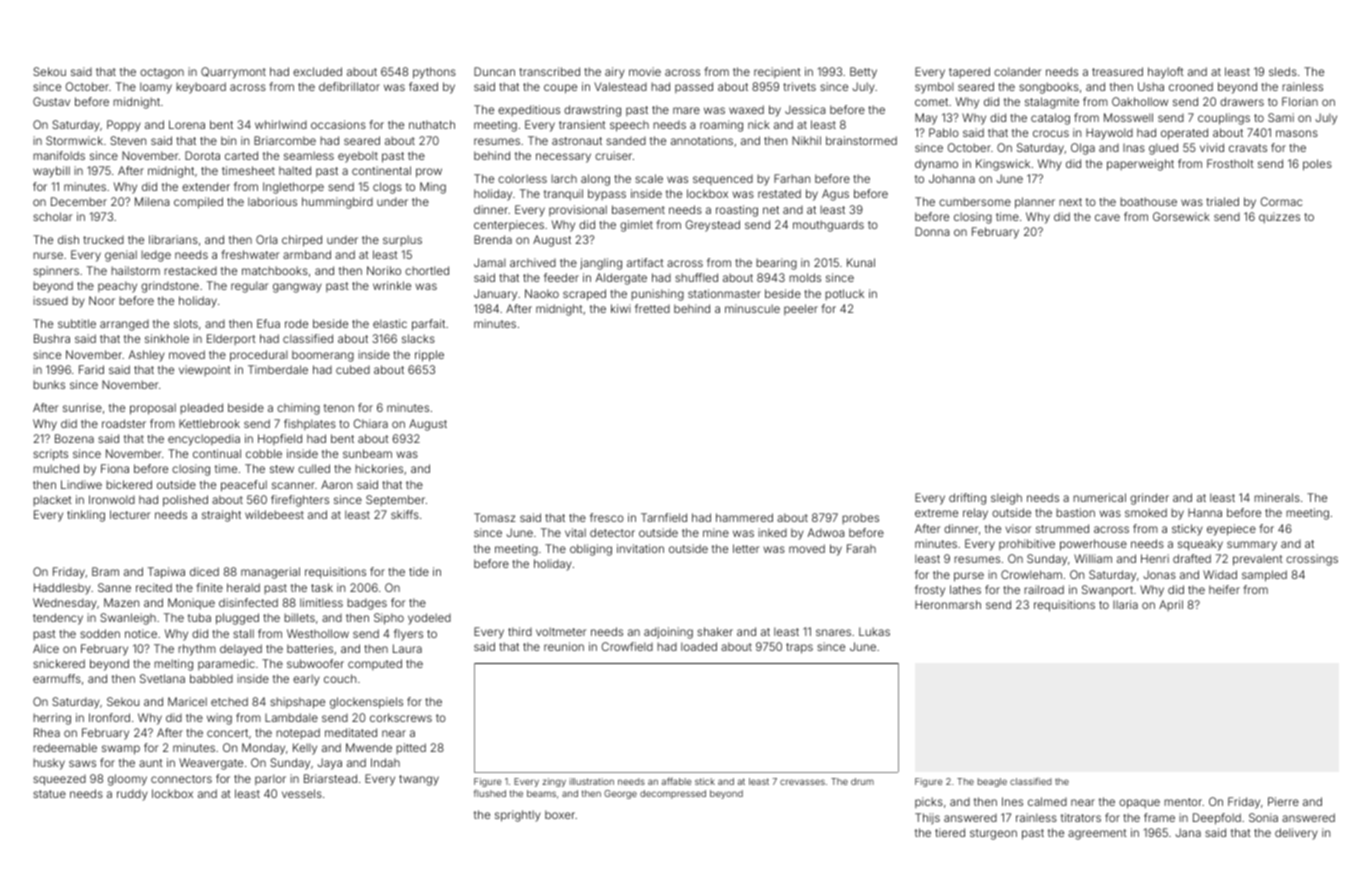 This image has height=887, width=1372. Describe the element at coordinates (198, 203) in the image. I see `compiled` at that location.
